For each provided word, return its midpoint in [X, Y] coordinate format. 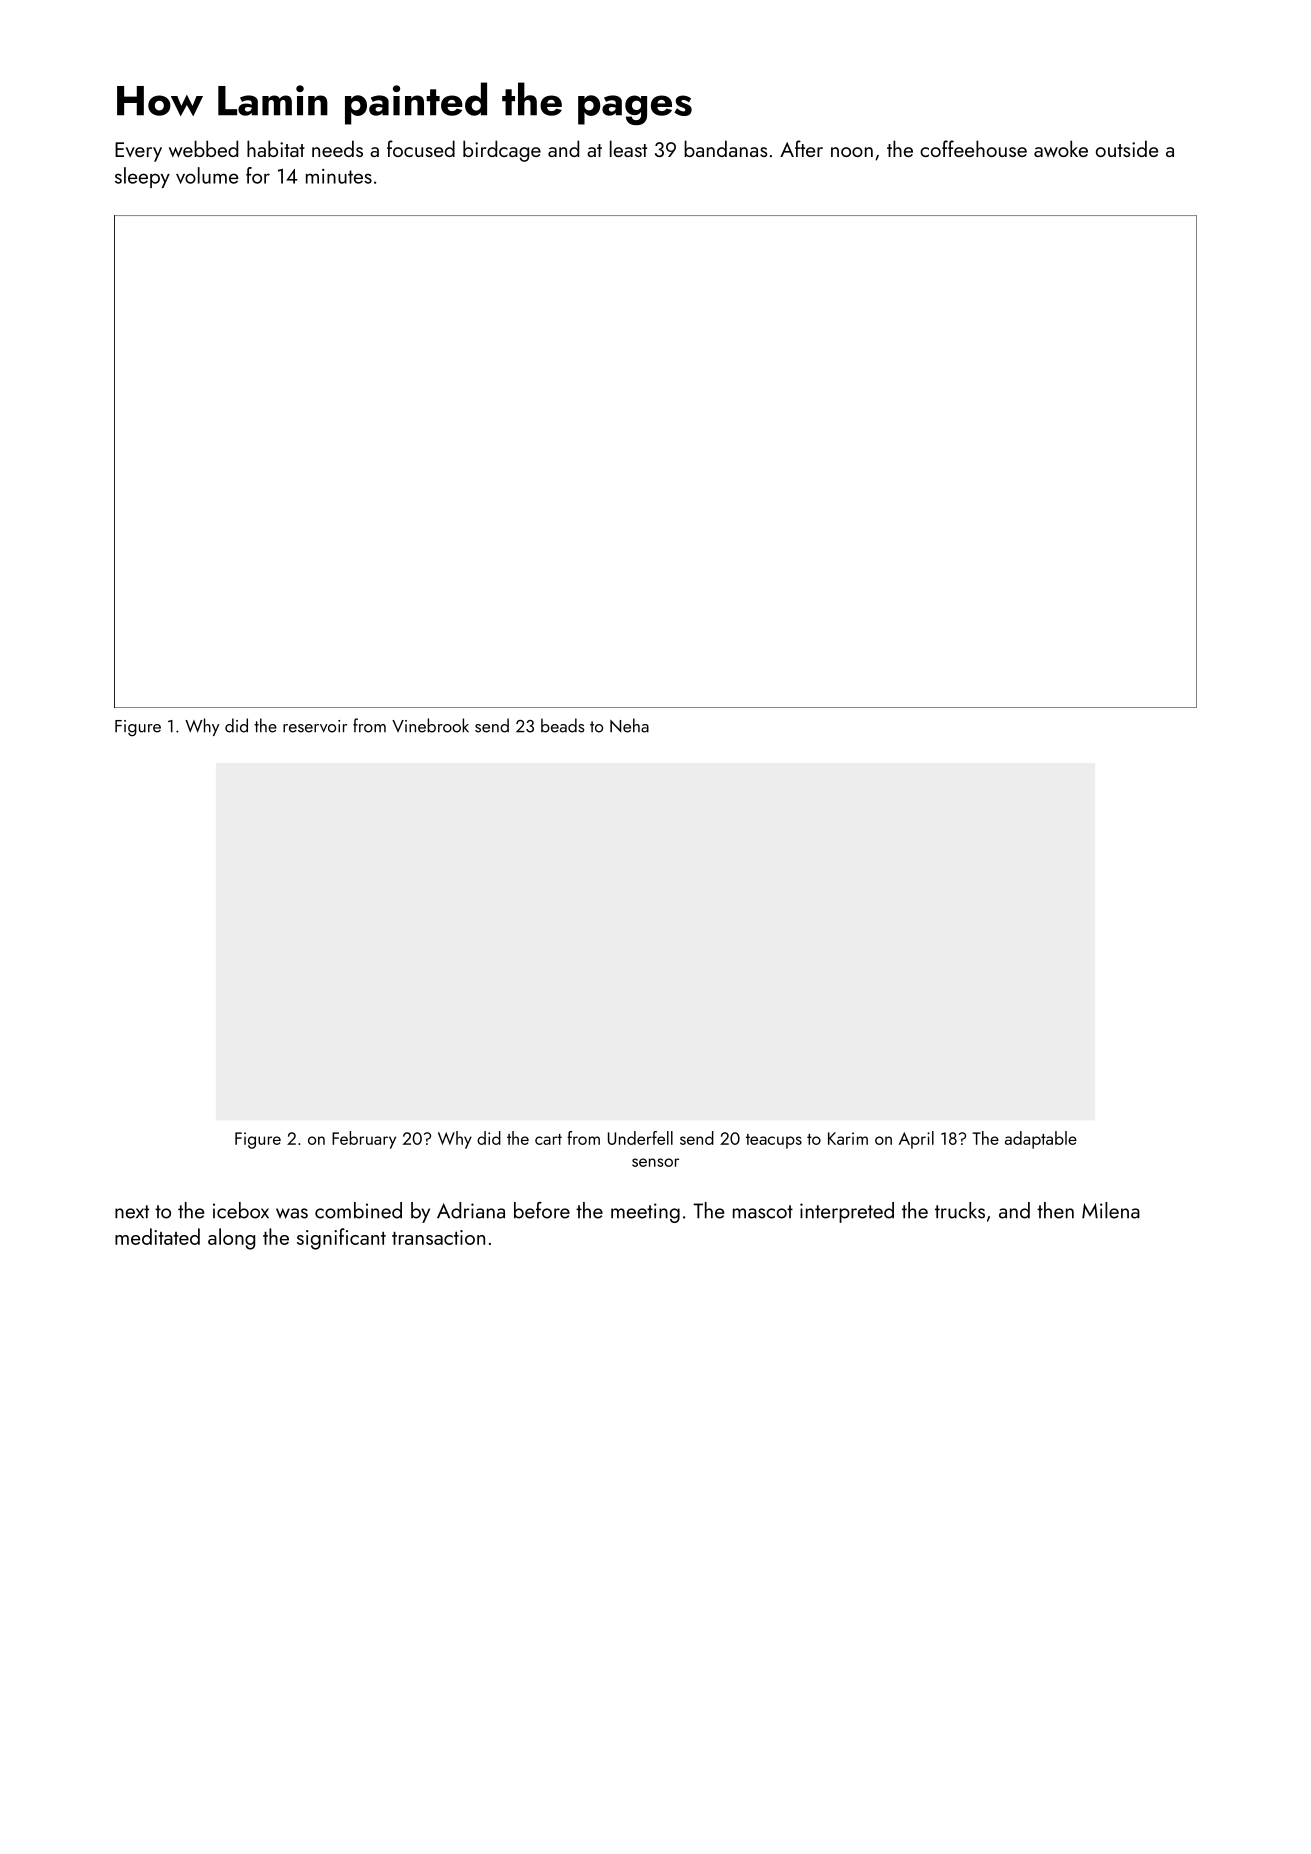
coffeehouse [973, 148]
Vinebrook [430, 725]
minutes [339, 176]
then [1055, 1210]
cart [548, 1139]
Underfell [640, 1138]
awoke [1061, 148]
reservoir [315, 726]
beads [562, 725]
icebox [241, 1210]
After [801, 148]
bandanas [725, 148]
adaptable [1041, 1140]
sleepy [142, 177]
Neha [629, 725]
